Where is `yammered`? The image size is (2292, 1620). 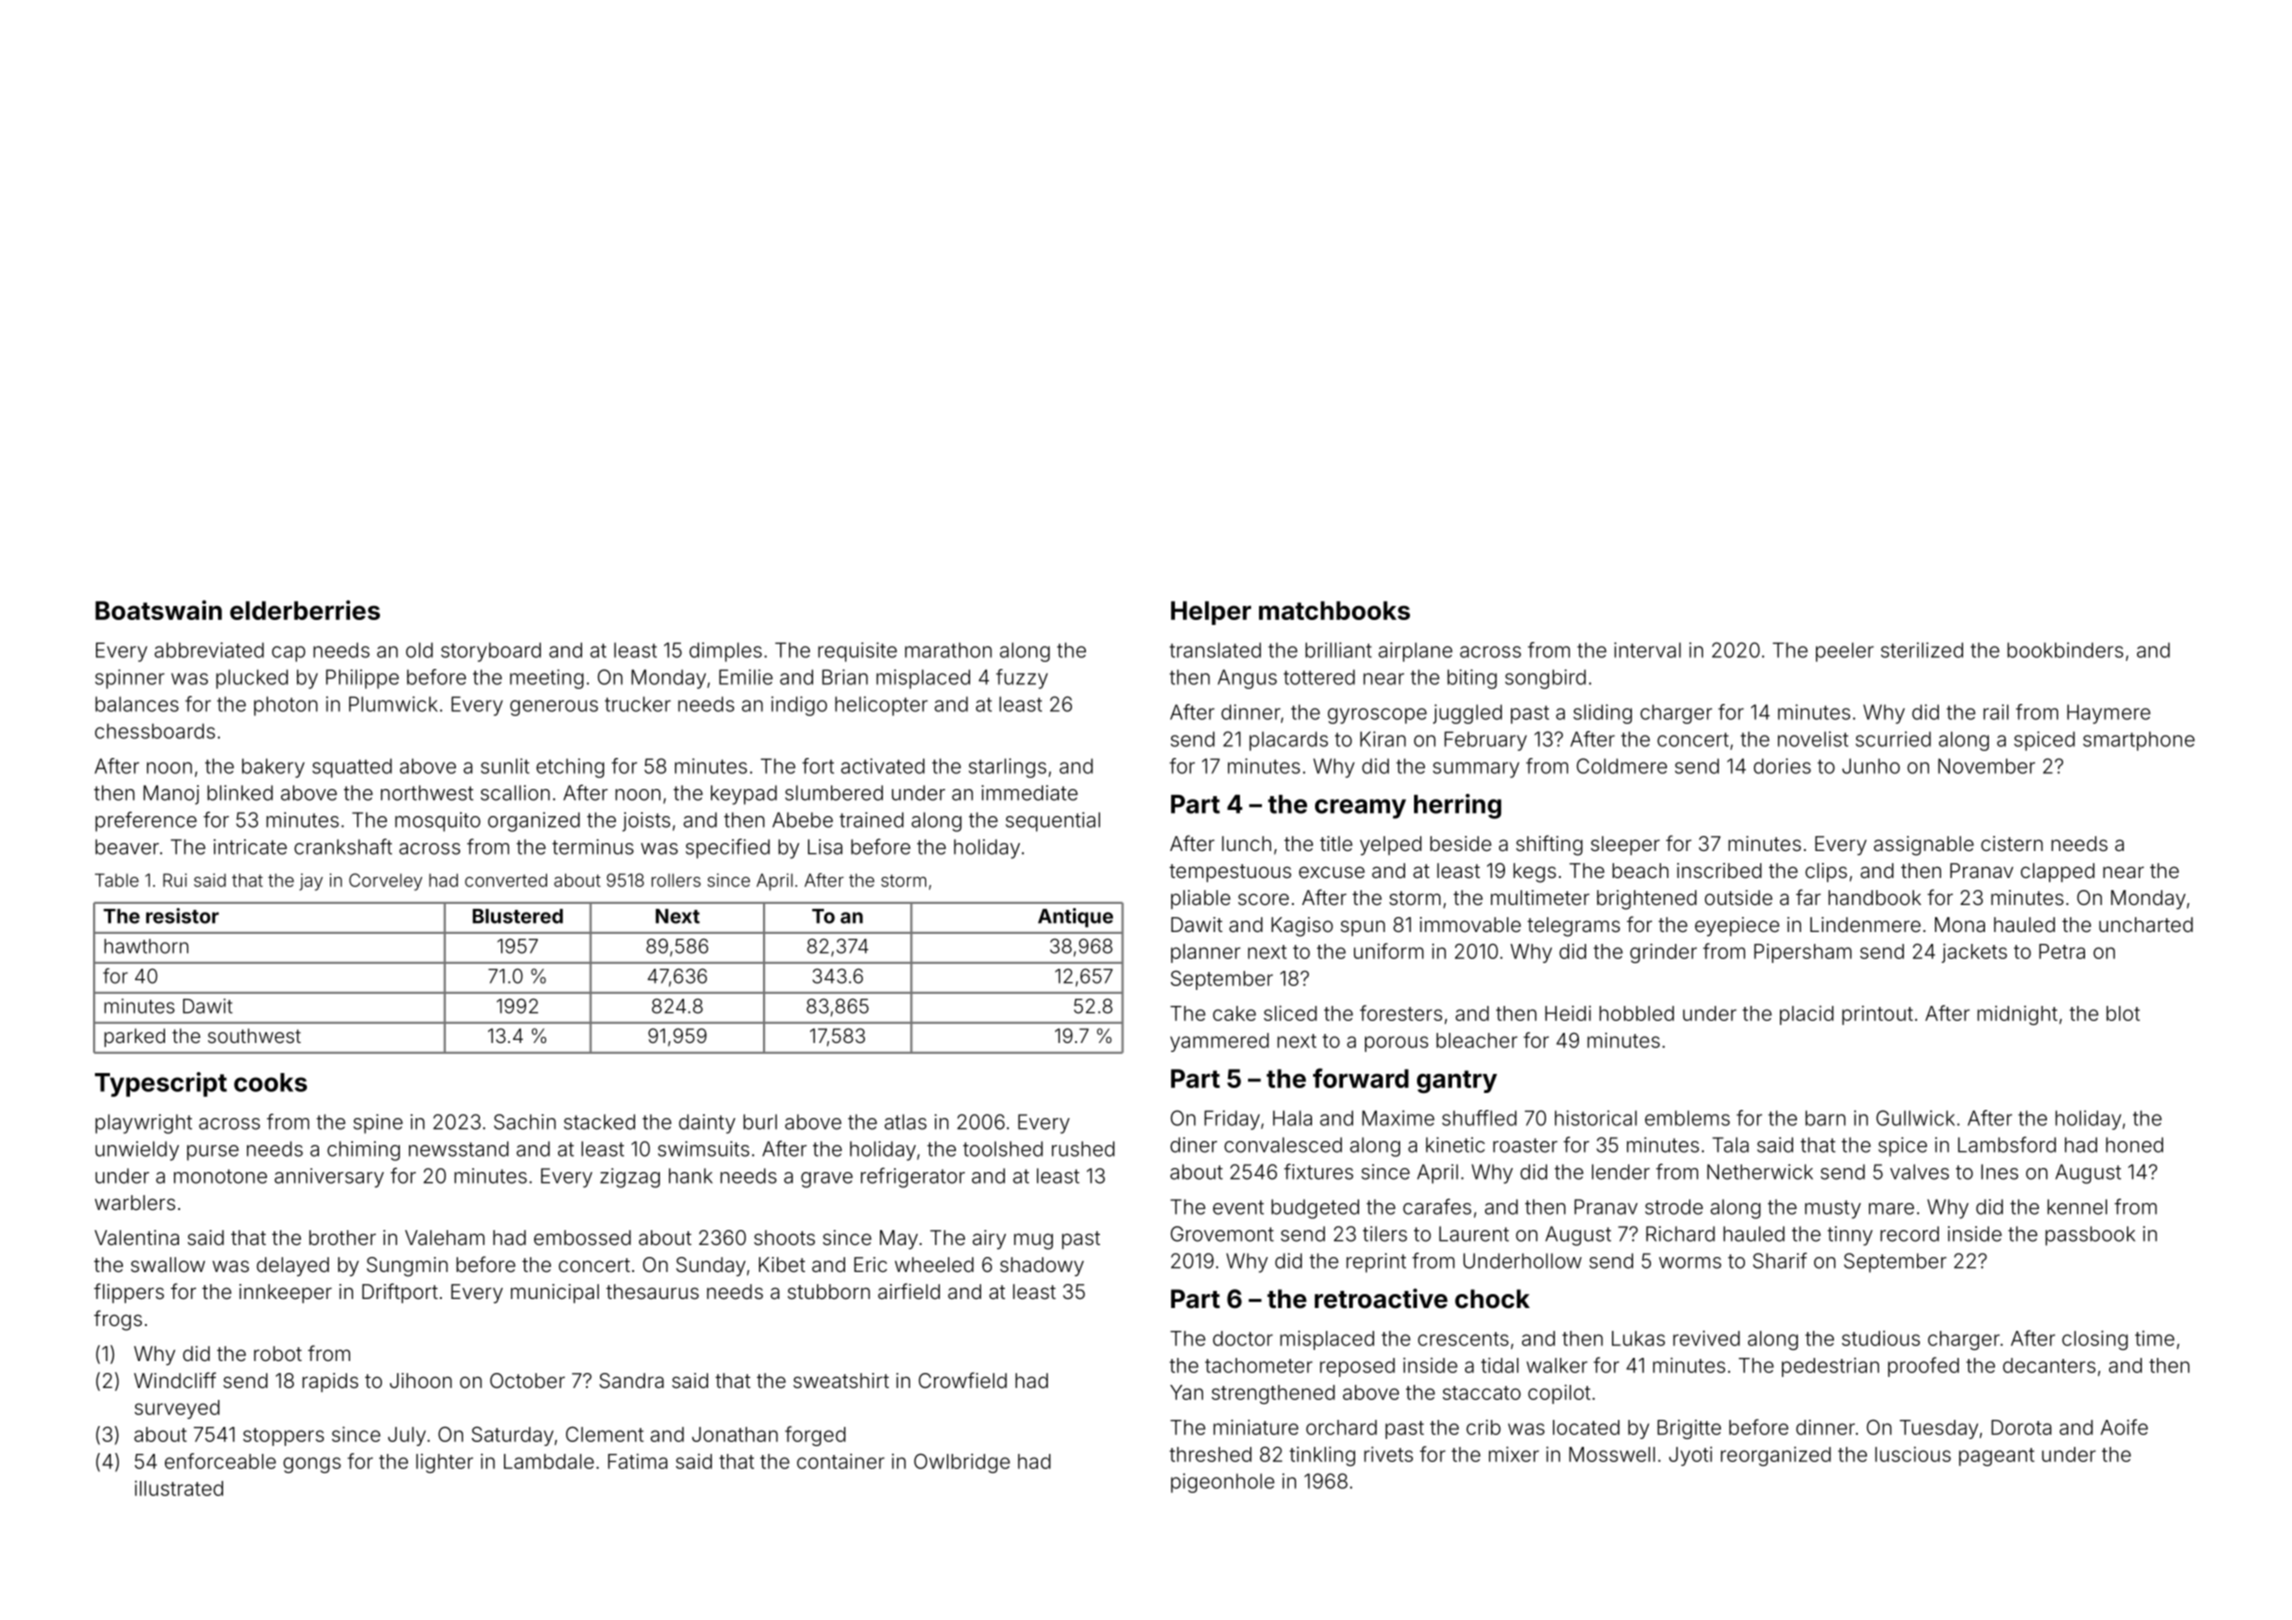
yammered is located at coordinates (1219, 1042).
